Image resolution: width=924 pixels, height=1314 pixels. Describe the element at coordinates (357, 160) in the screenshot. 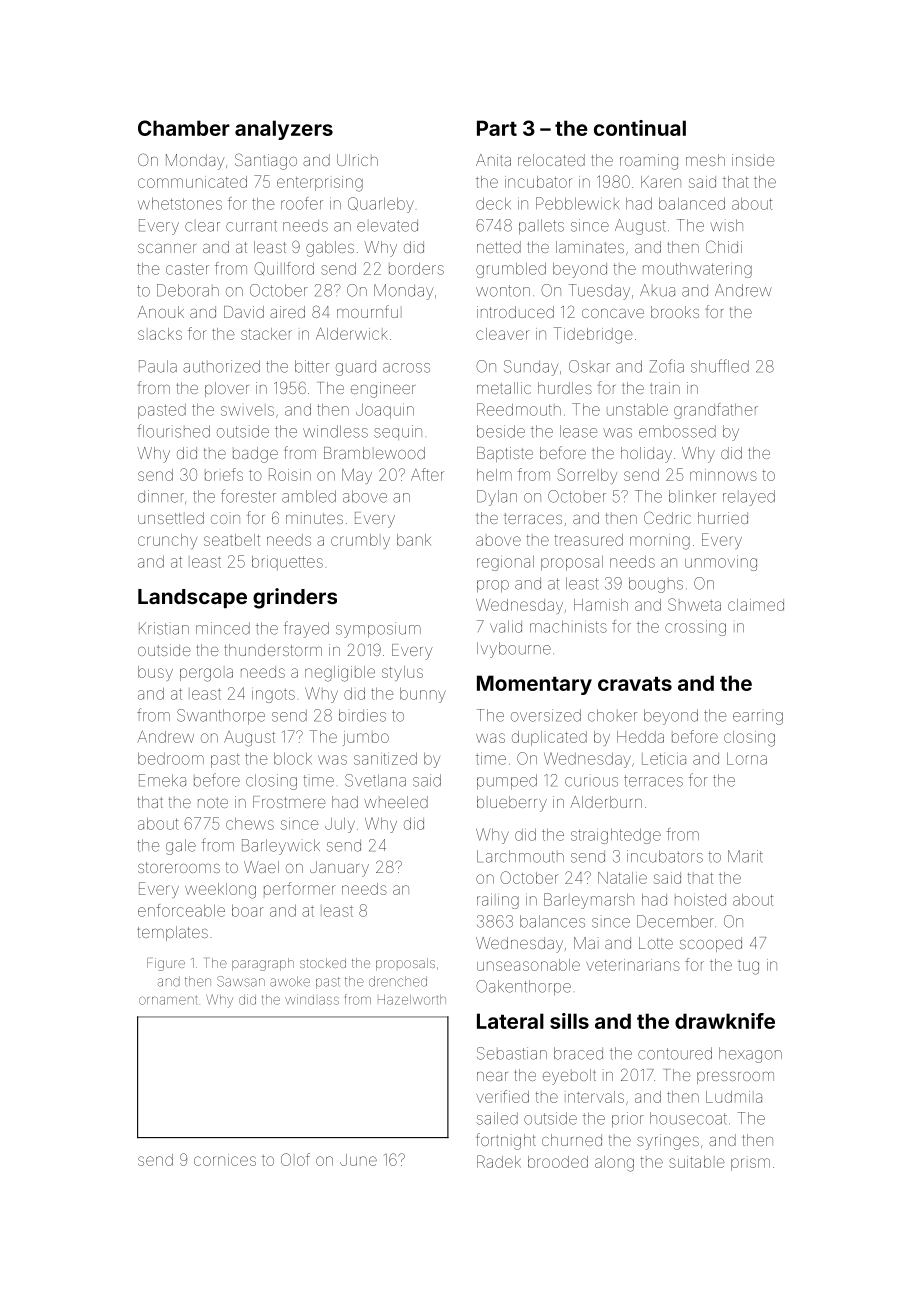

I see `Ulrich` at that location.
